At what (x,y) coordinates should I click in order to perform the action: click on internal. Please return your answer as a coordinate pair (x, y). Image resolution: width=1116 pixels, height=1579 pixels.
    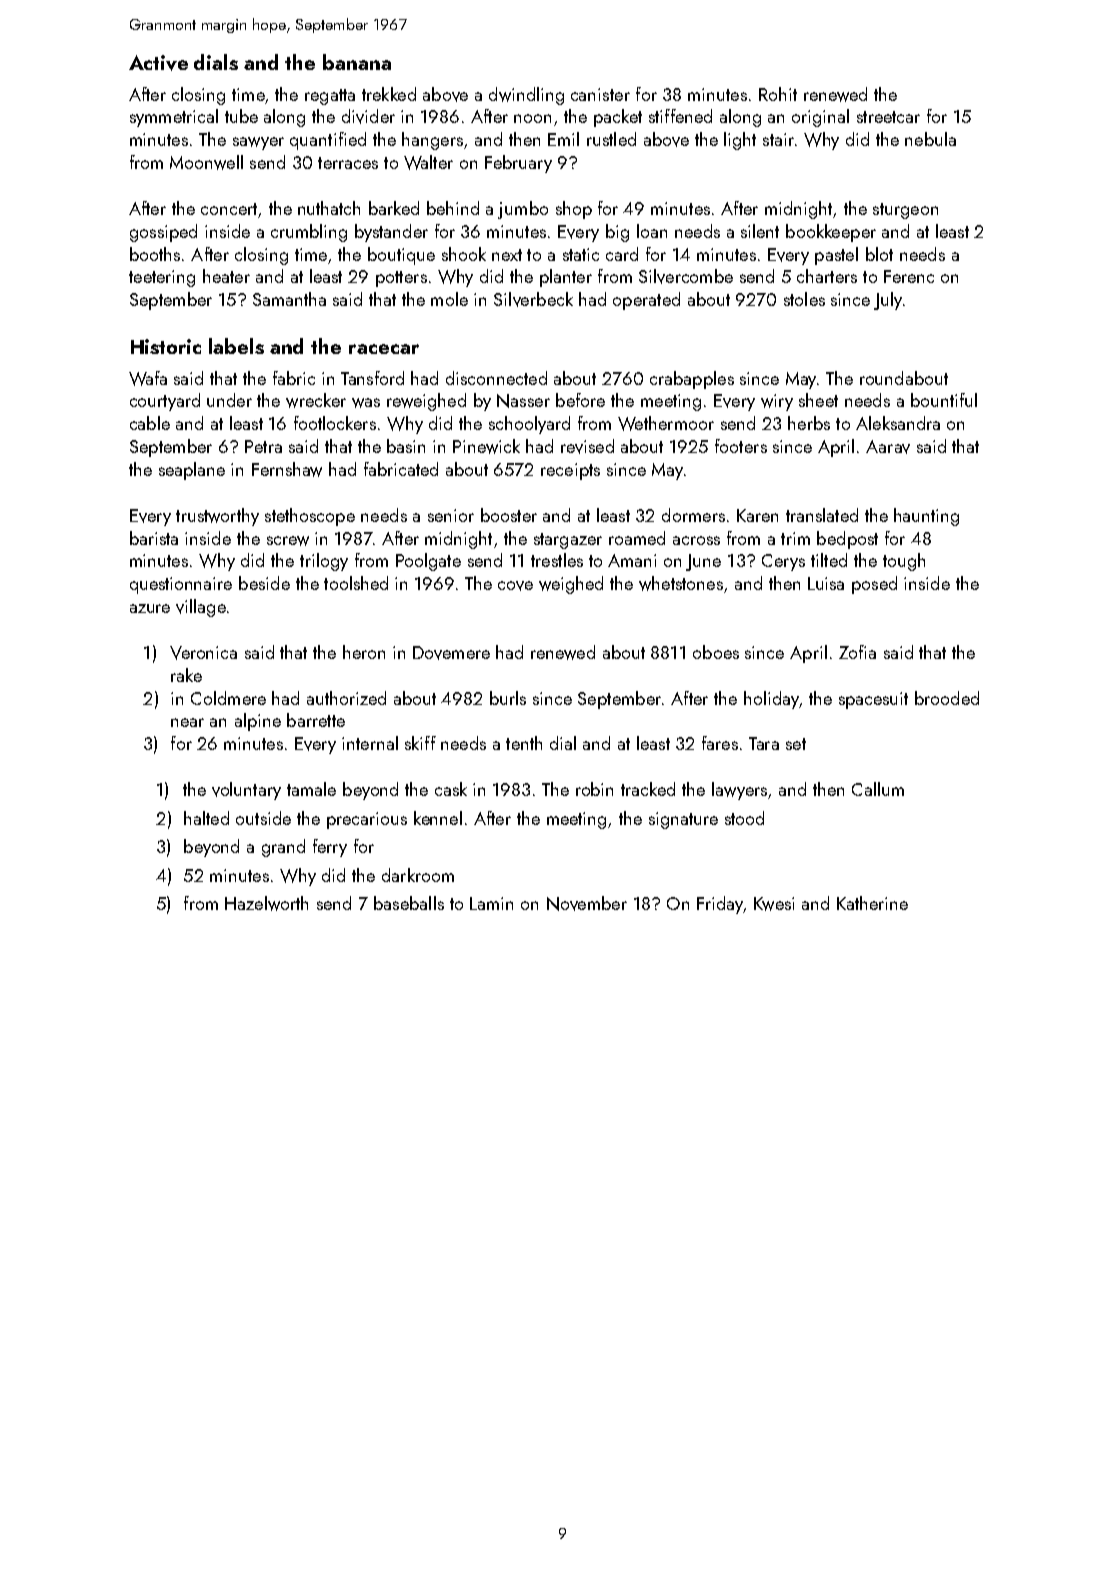
    Looking at the image, I should click on (370, 743).
